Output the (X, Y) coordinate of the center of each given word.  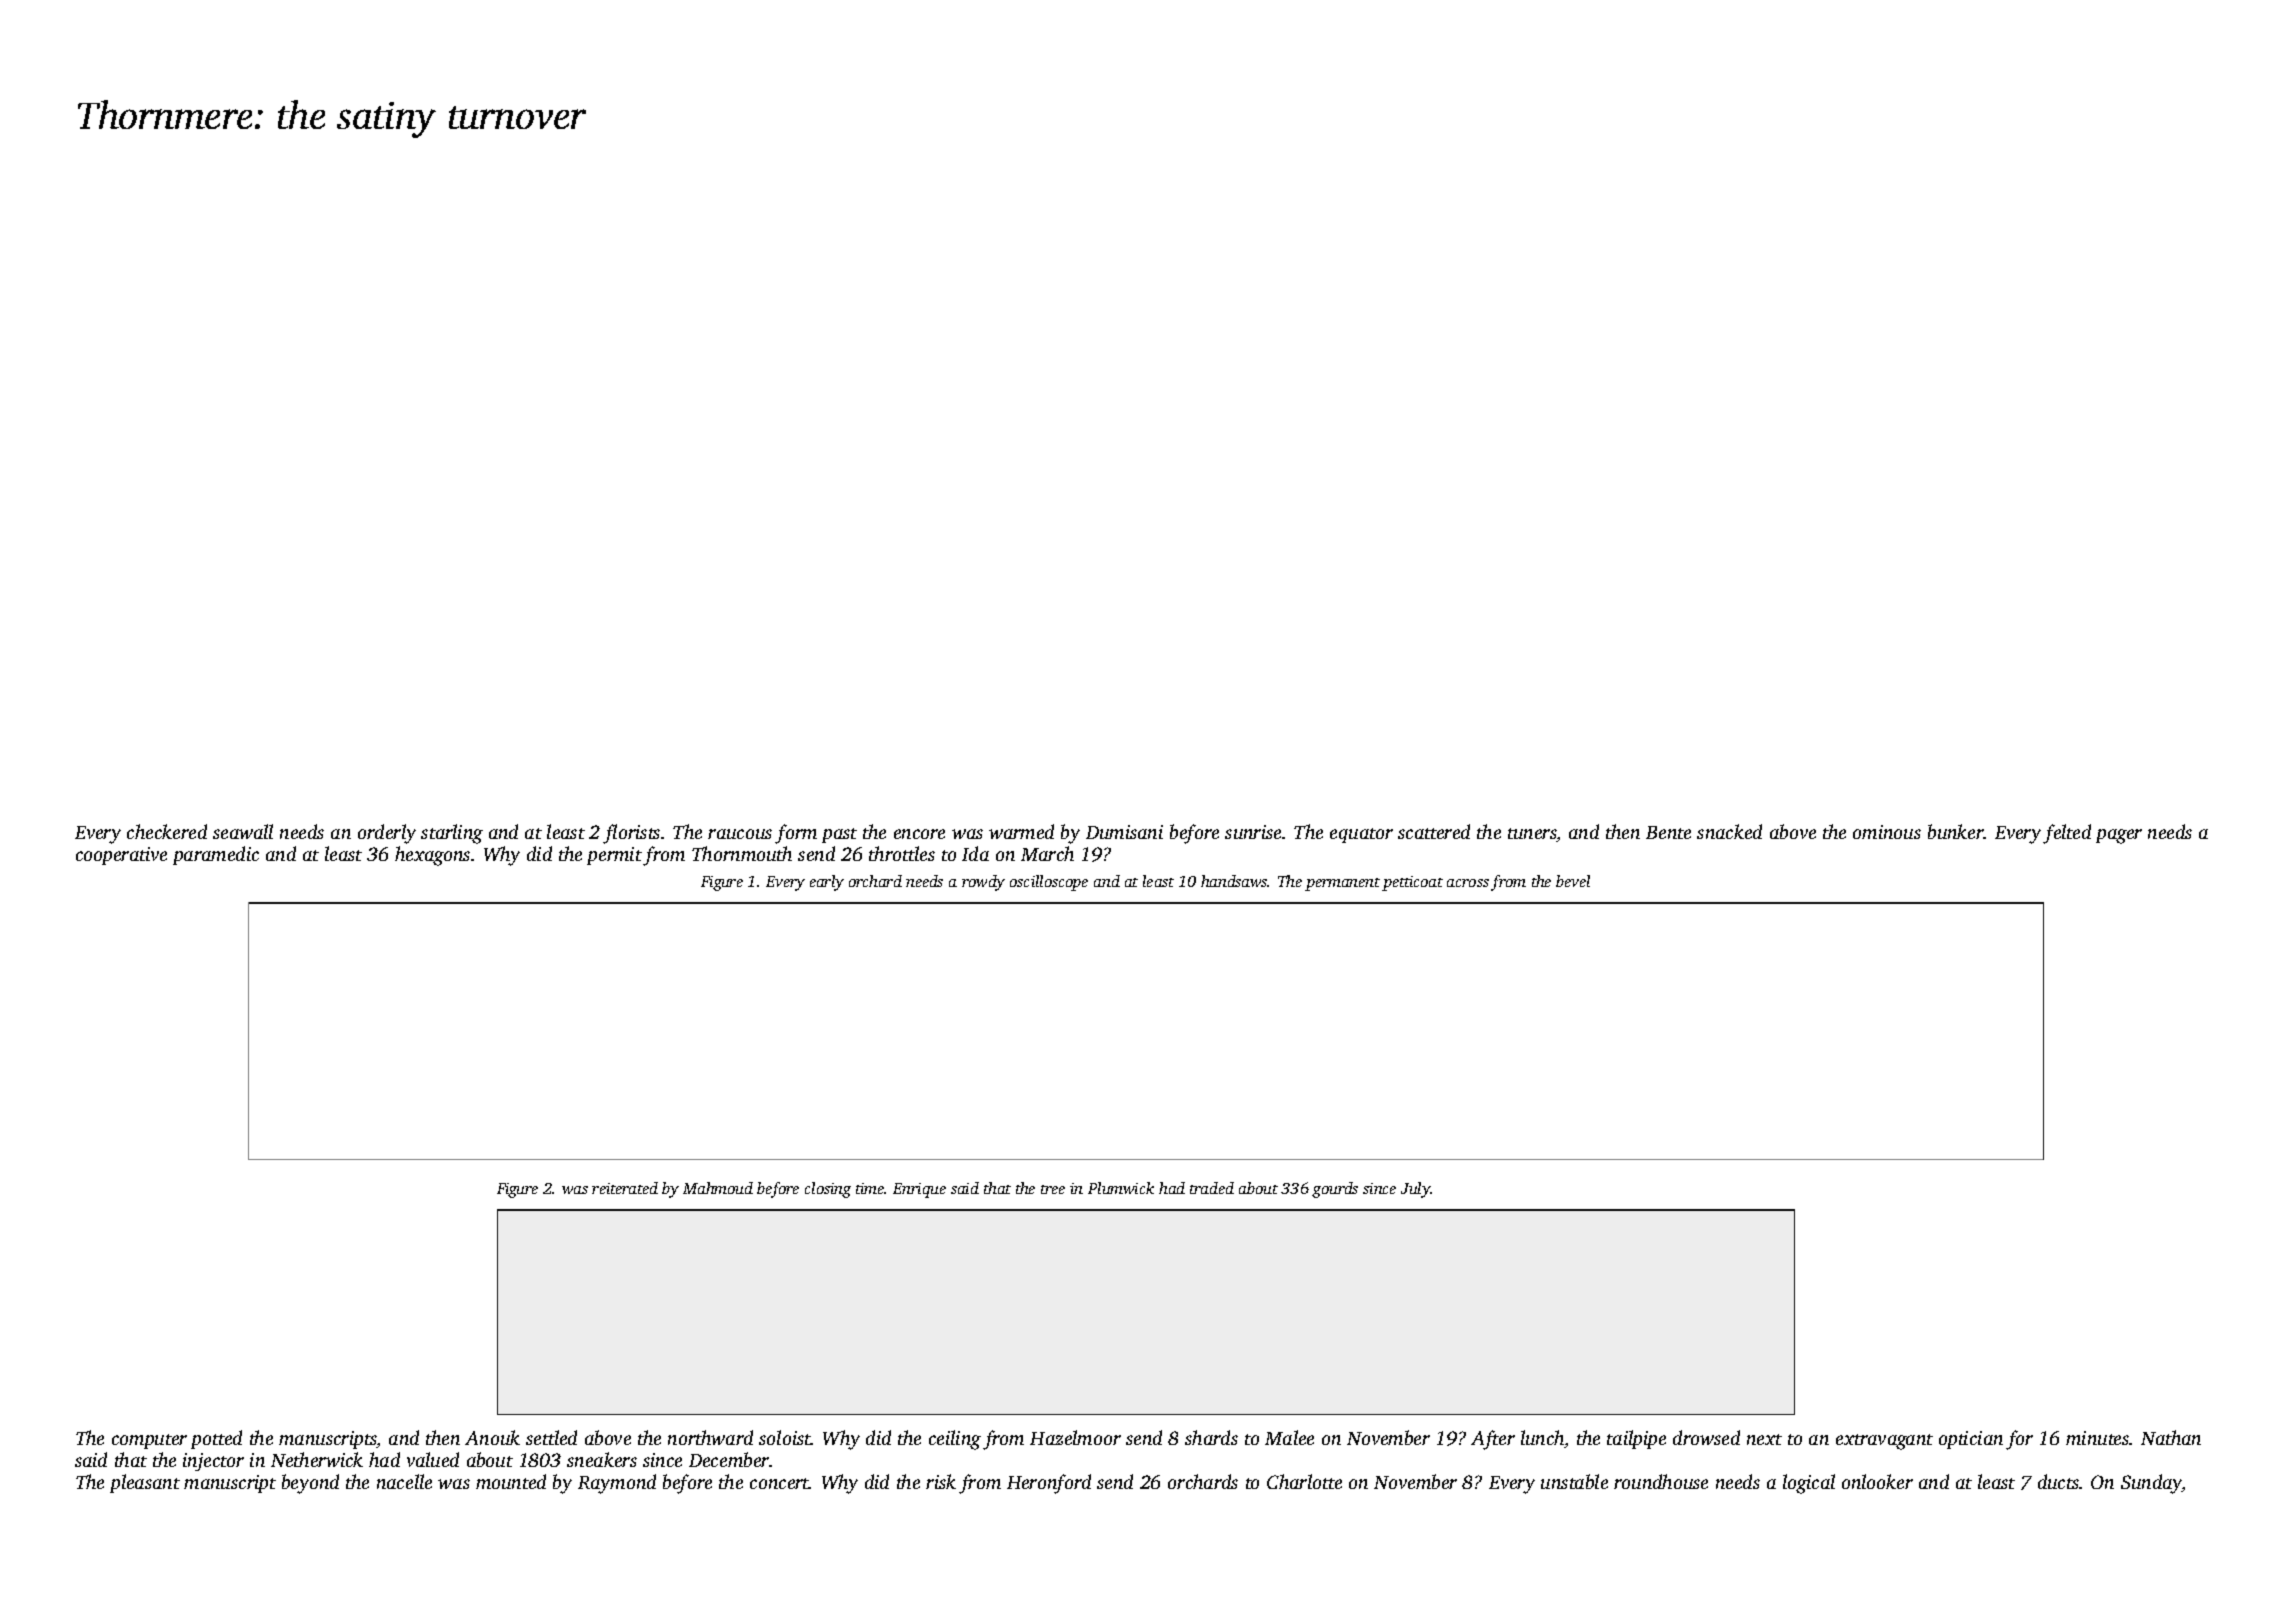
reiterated (625, 1188)
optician (1971, 1440)
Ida (975, 853)
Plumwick (1121, 1188)
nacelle (404, 1481)
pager (2119, 836)
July (1416, 1190)
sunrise (1253, 832)
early (827, 883)
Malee (1289, 1437)
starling (452, 834)
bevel (1573, 881)
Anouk (492, 1437)
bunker (1956, 831)
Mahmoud (718, 1188)
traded (1212, 1188)
